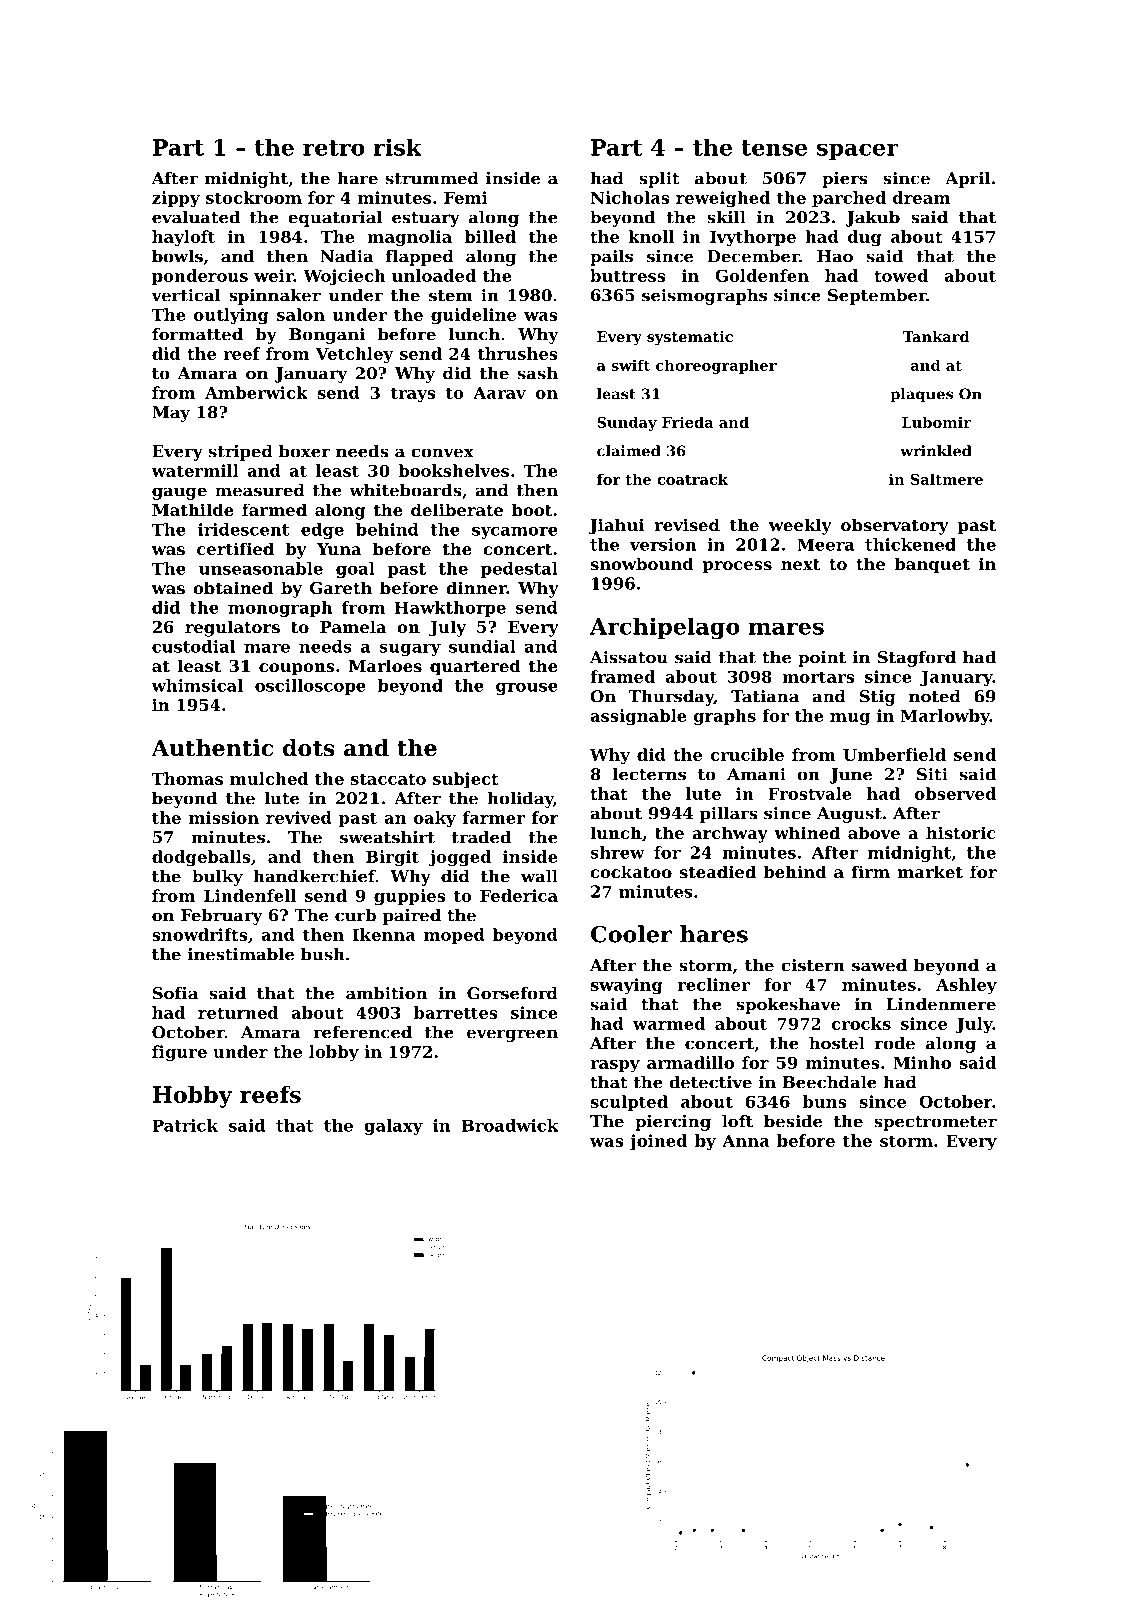  I want to click on swaying, so click(627, 986).
